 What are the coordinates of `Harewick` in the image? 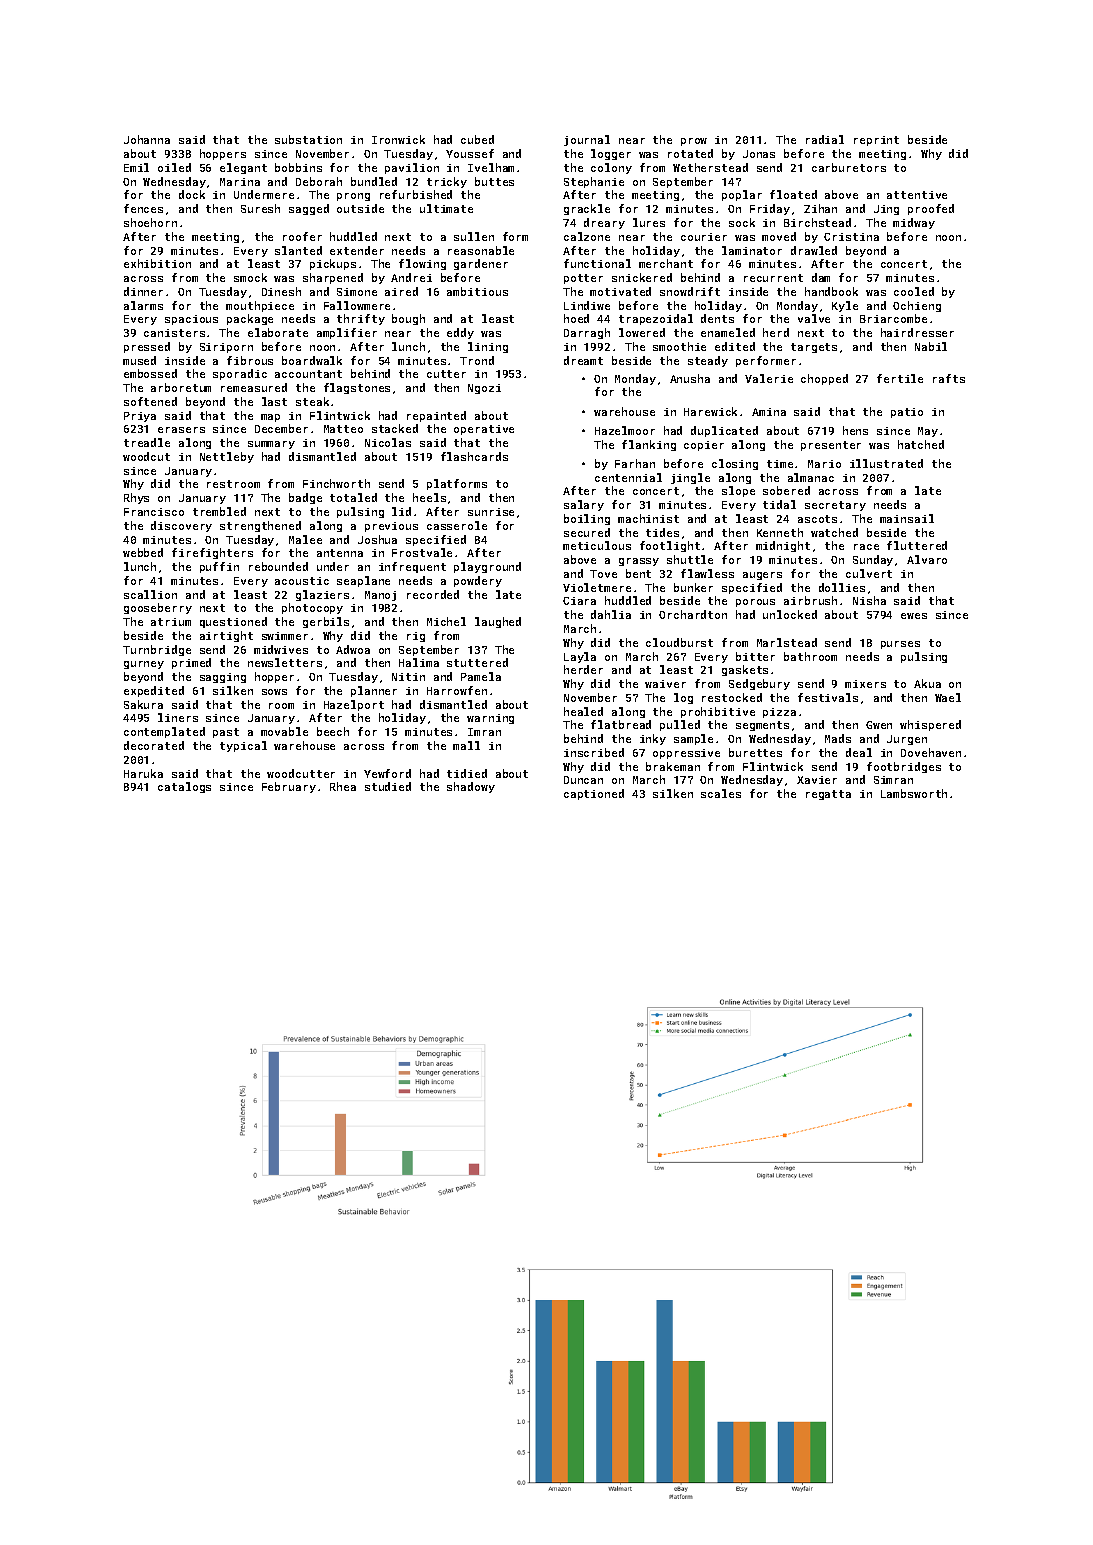 It's located at (710, 411).
